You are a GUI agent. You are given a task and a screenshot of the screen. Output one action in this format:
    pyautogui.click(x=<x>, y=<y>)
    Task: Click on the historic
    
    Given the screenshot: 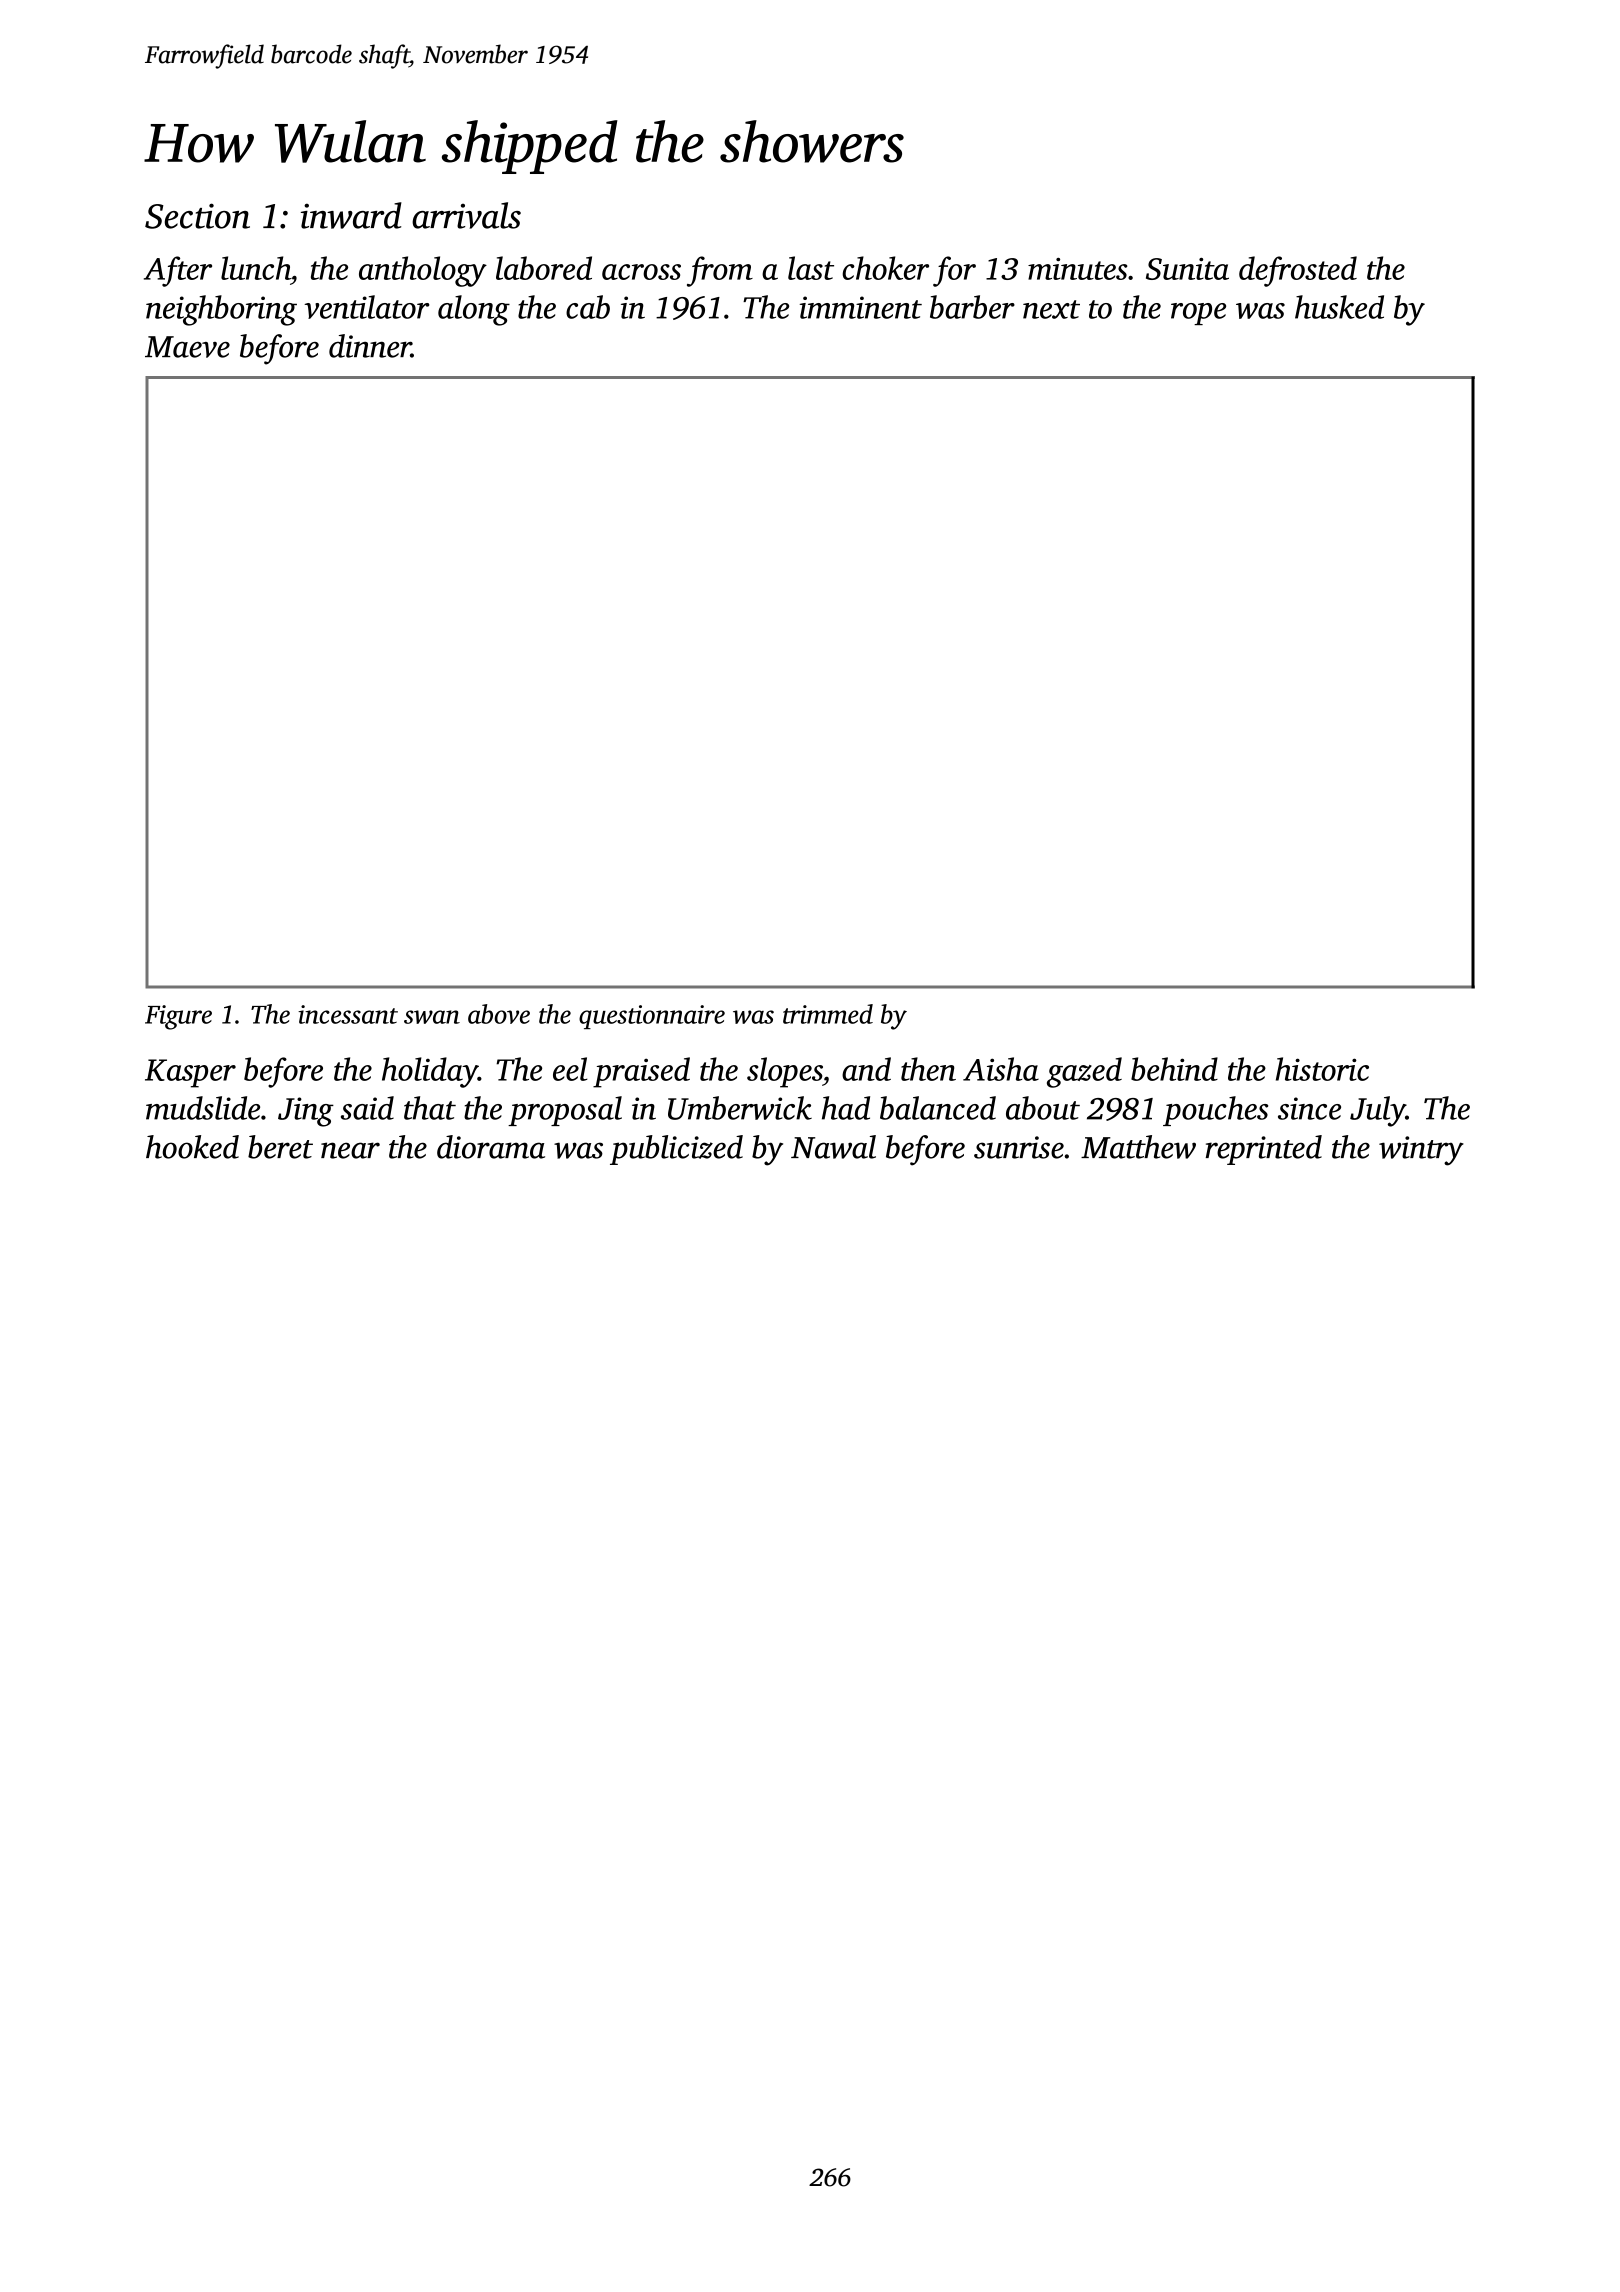 What is the action you would take?
    pyautogui.click(x=1322, y=1069)
